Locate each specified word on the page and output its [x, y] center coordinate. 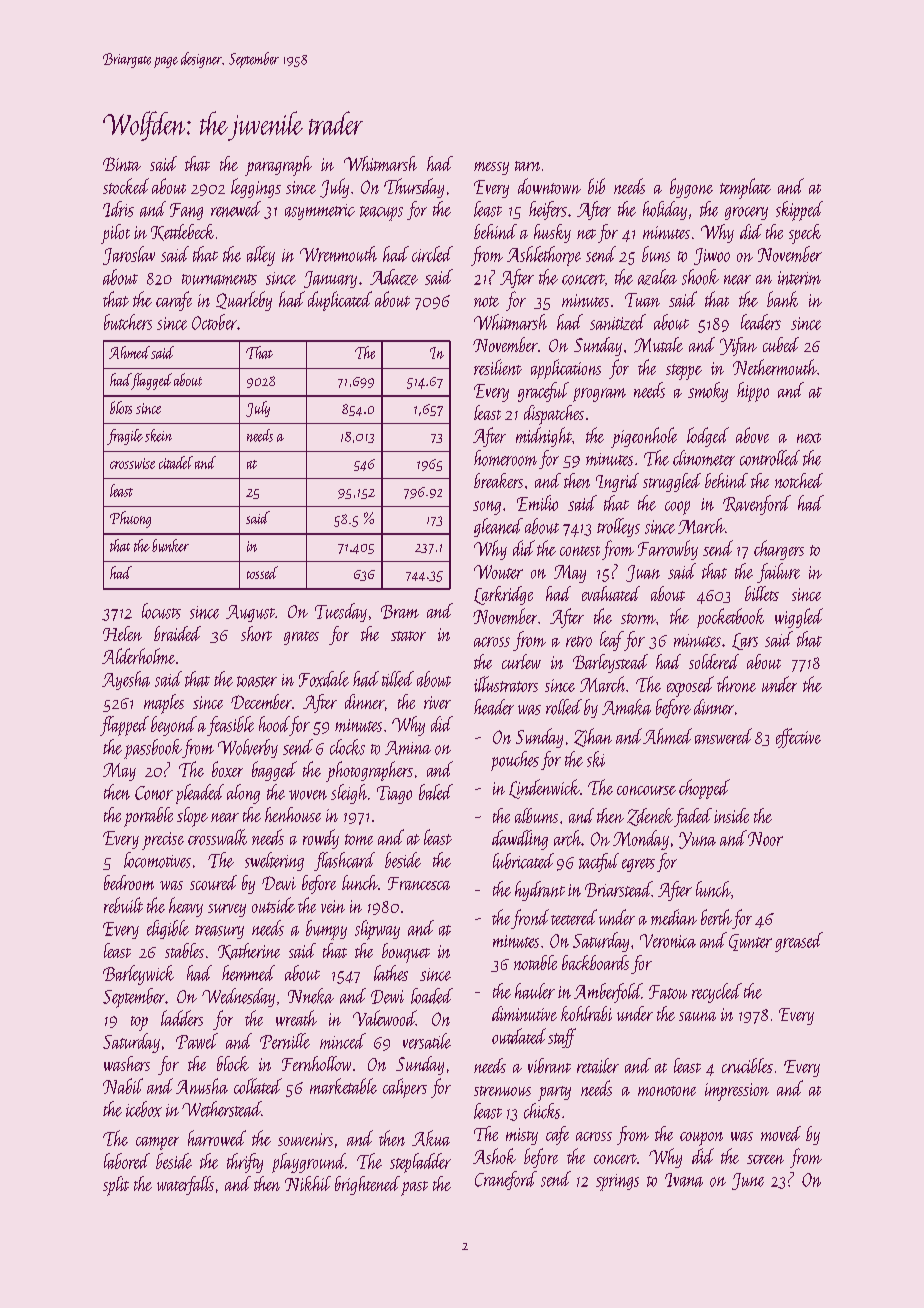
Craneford [506, 1180]
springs [617, 1182]
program [599, 395]
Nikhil [308, 1183]
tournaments [219, 279]
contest [580, 551]
